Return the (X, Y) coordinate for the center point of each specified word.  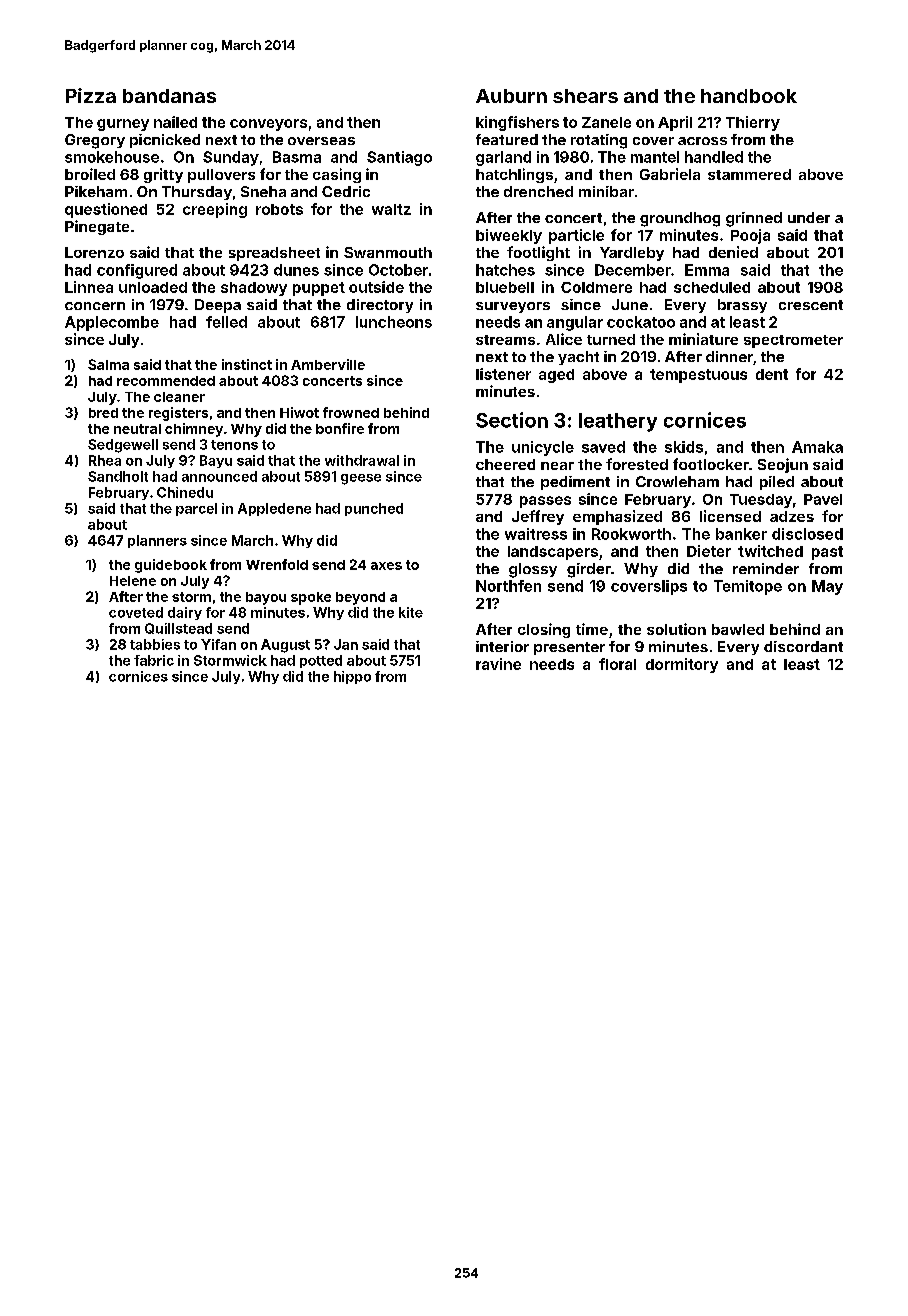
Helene (133, 581)
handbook (749, 96)
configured (137, 271)
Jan (346, 644)
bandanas (169, 96)
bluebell (505, 287)
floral (617, 664)
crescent (811, 305)
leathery (618, 422)
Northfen (508, 586)
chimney (194, 430)
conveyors (268, 125)
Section (512, 420)
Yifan (218, 644)
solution (676, 629)
